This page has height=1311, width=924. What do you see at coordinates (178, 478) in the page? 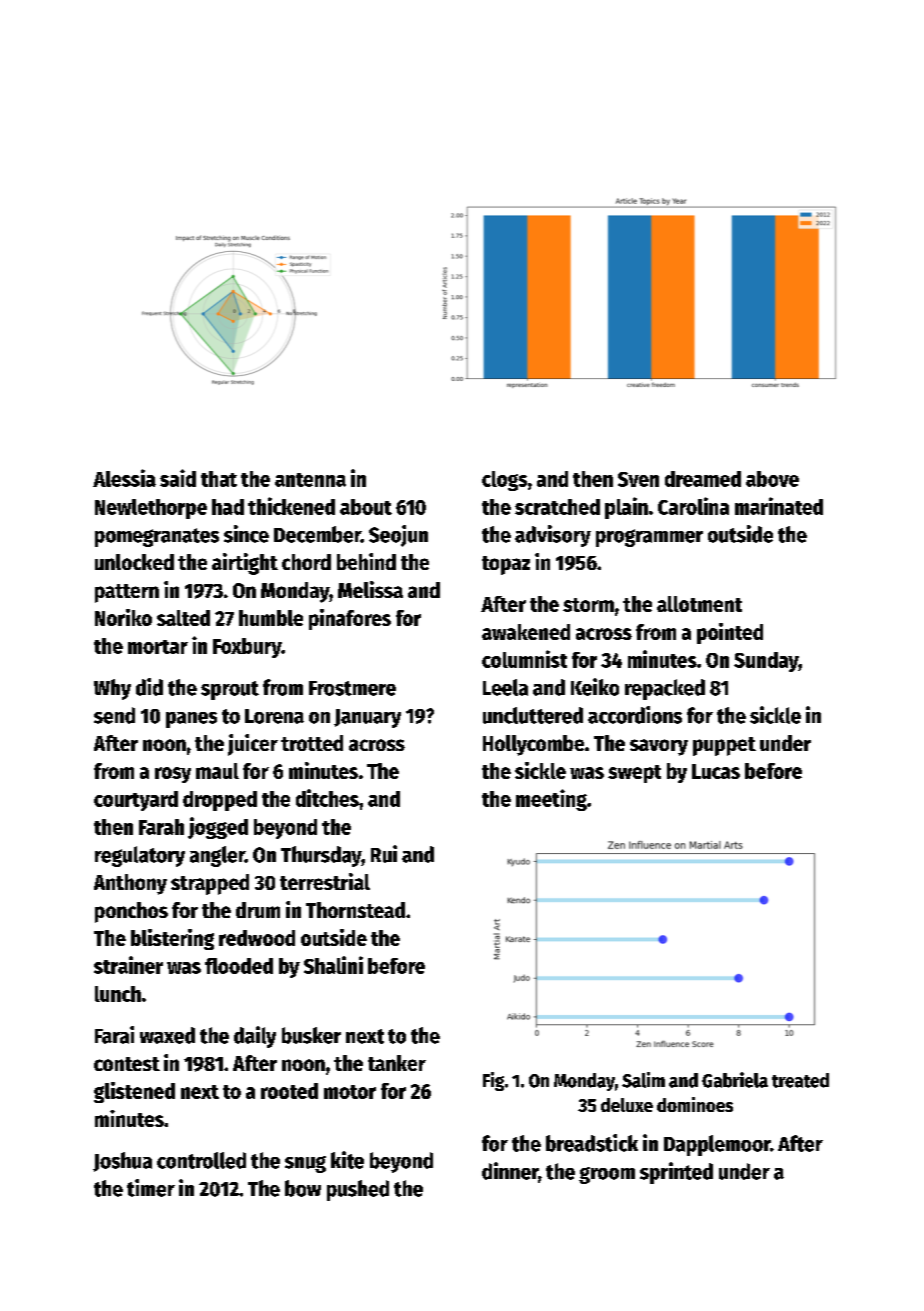
I see `said` at bounding box center [178, 478].
